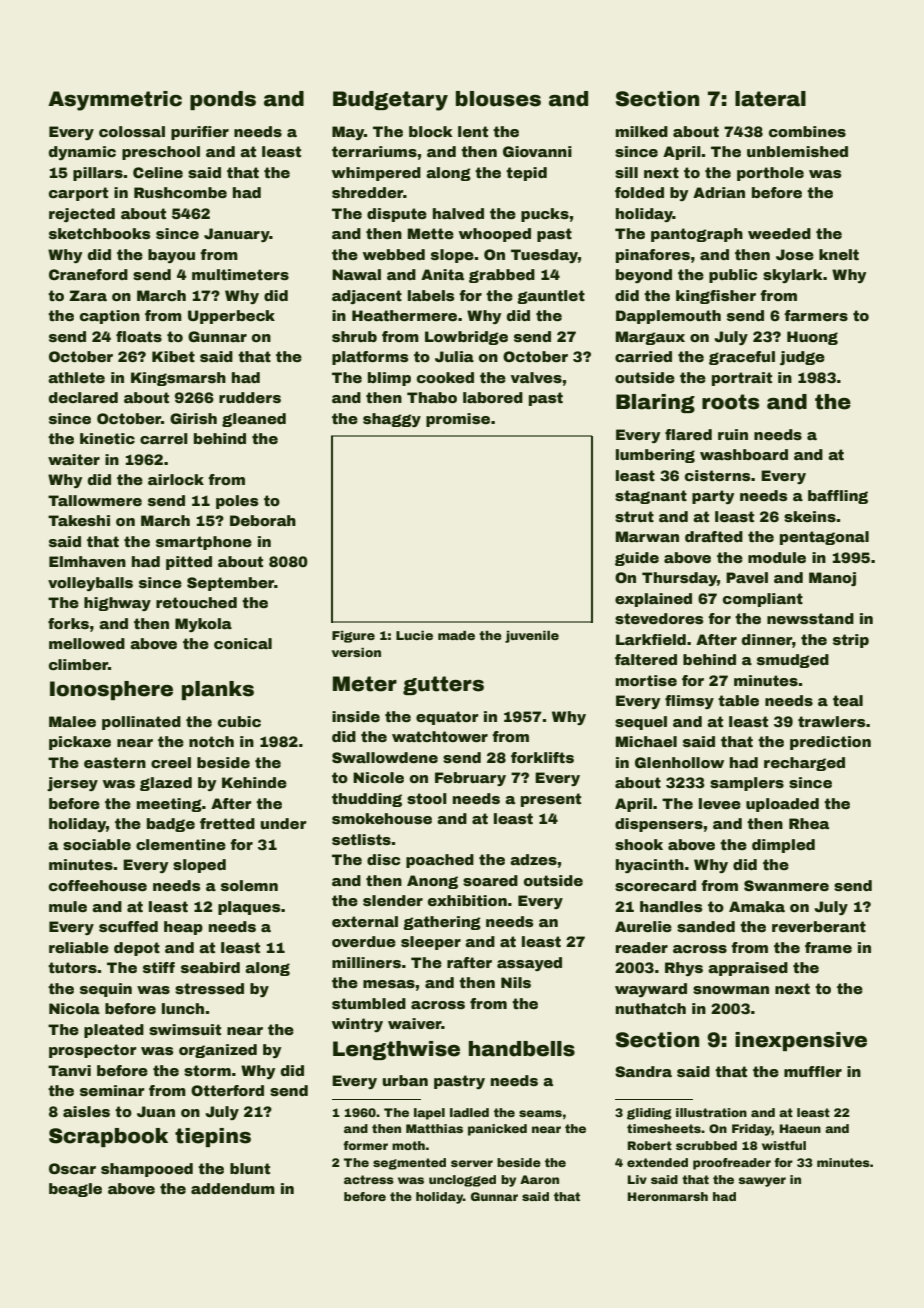 The width and height of the document is (924, 1308). What do you see at coordinates (824, 538) in the document?
I see `pentagonal` at bounding box center [824, 538].
